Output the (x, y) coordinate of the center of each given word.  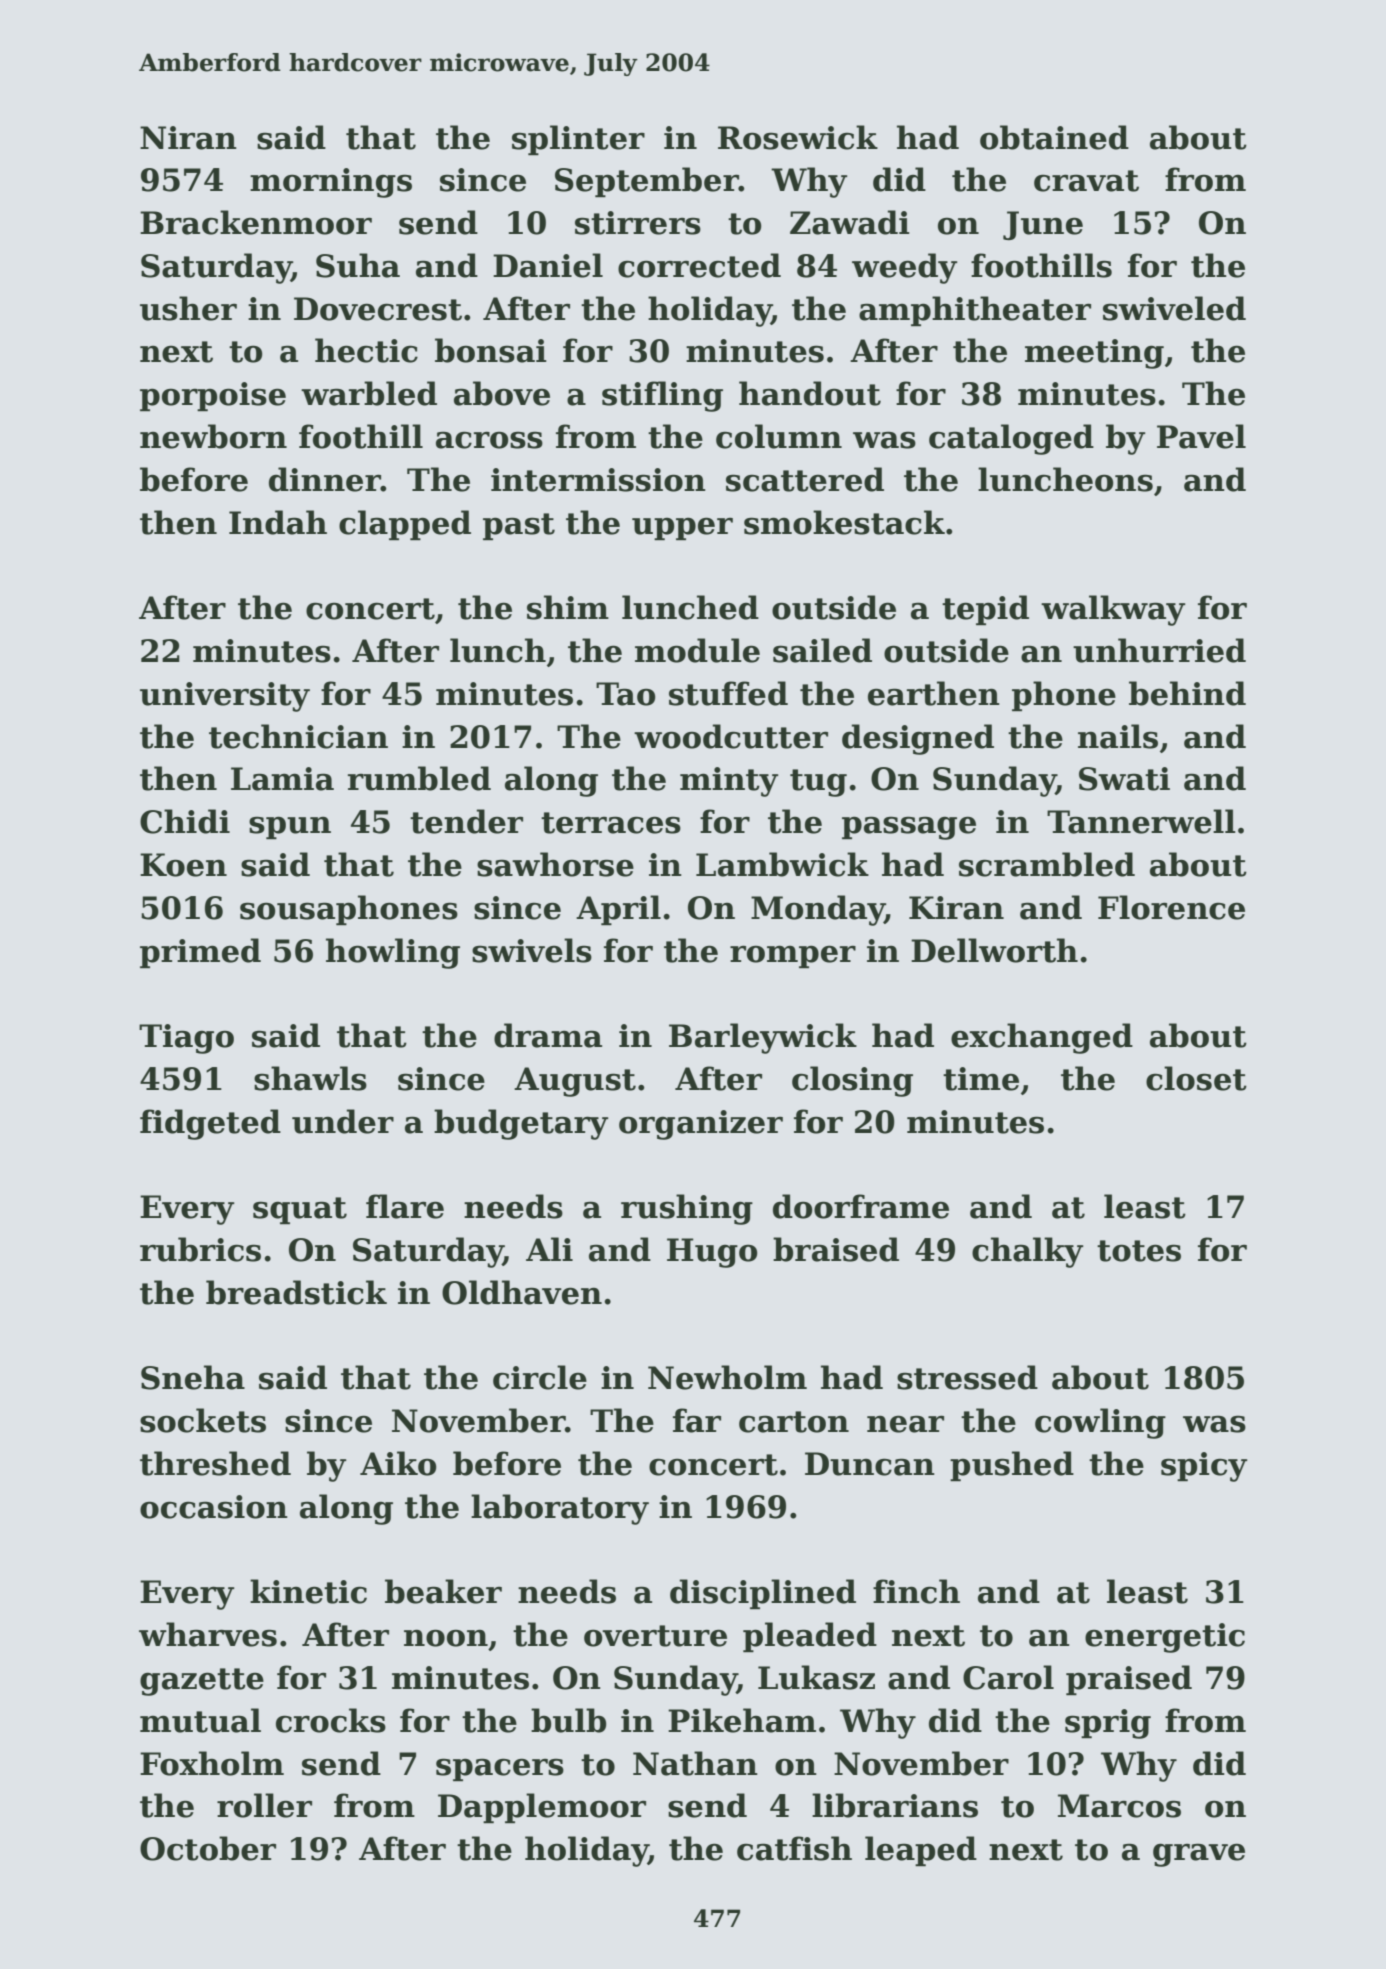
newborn (213, 436)
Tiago (186, 1039)
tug (818, 783)
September (647, 182)
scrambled (1047, 864)
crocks (331, 1720)
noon (446, 1638)
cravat (1086, 181)
